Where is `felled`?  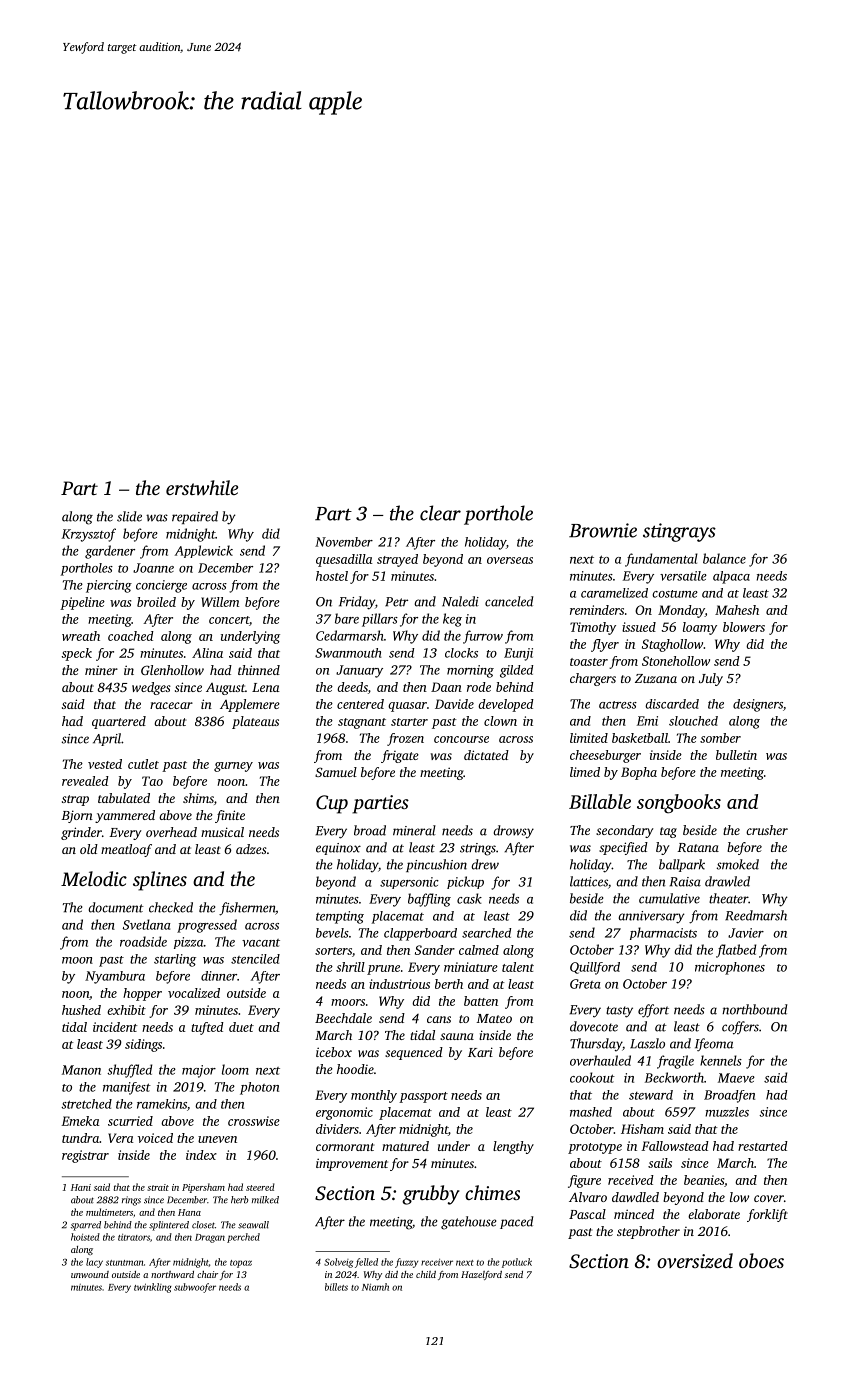 felled is located at coordinates (366, 1263).
